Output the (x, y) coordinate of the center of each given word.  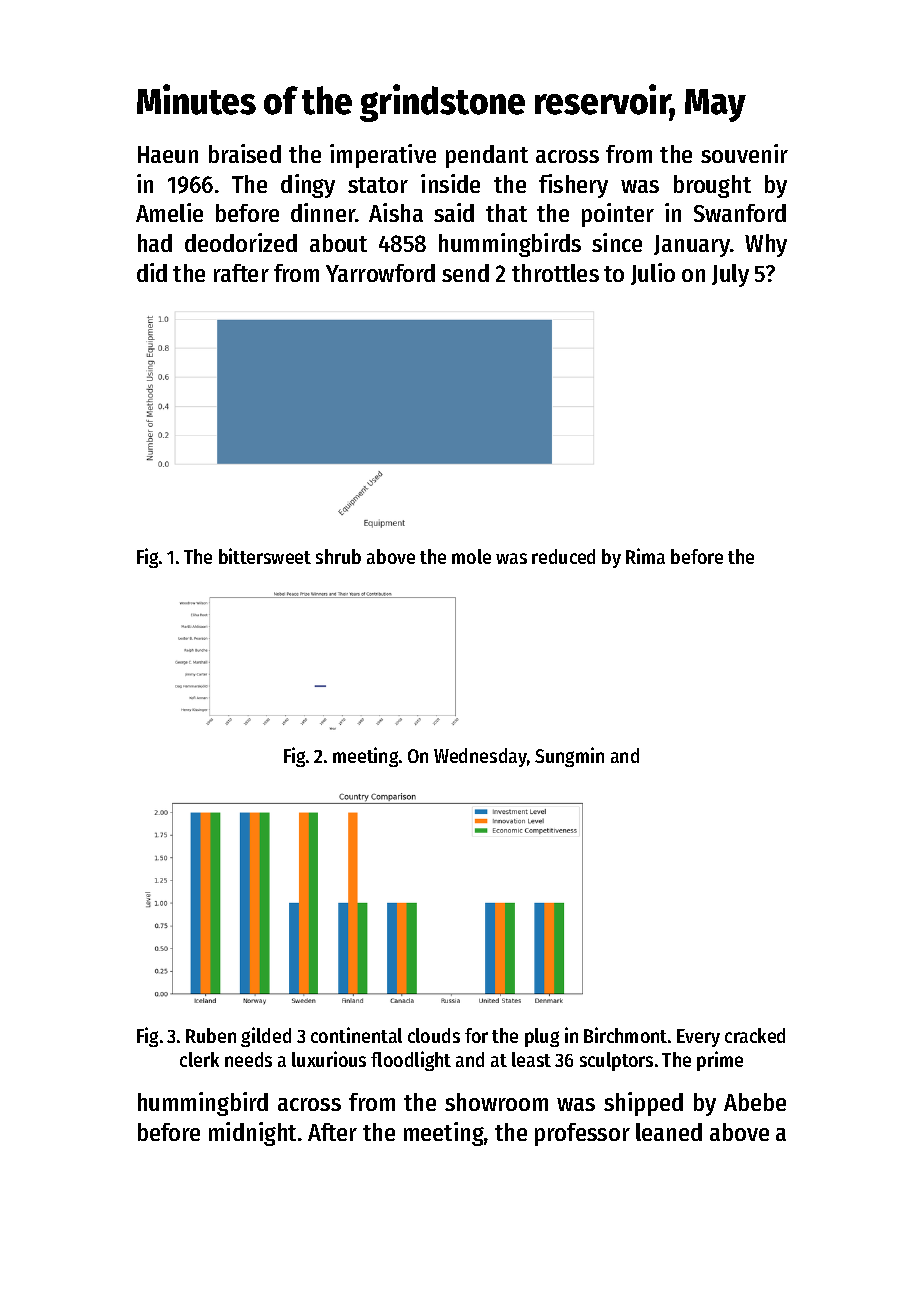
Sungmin (569, 757)
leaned (669, 1132)
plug (542, 1037)
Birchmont (625, 1035)
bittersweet (265, 556)
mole (471, 556)
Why (766, 245)
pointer (618, 215)
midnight (252, 1134)
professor (582, 1134)
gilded (266, 1037)
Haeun (168, 154)
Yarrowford (380, 273)
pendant (487, 156)
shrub (338, 556)
